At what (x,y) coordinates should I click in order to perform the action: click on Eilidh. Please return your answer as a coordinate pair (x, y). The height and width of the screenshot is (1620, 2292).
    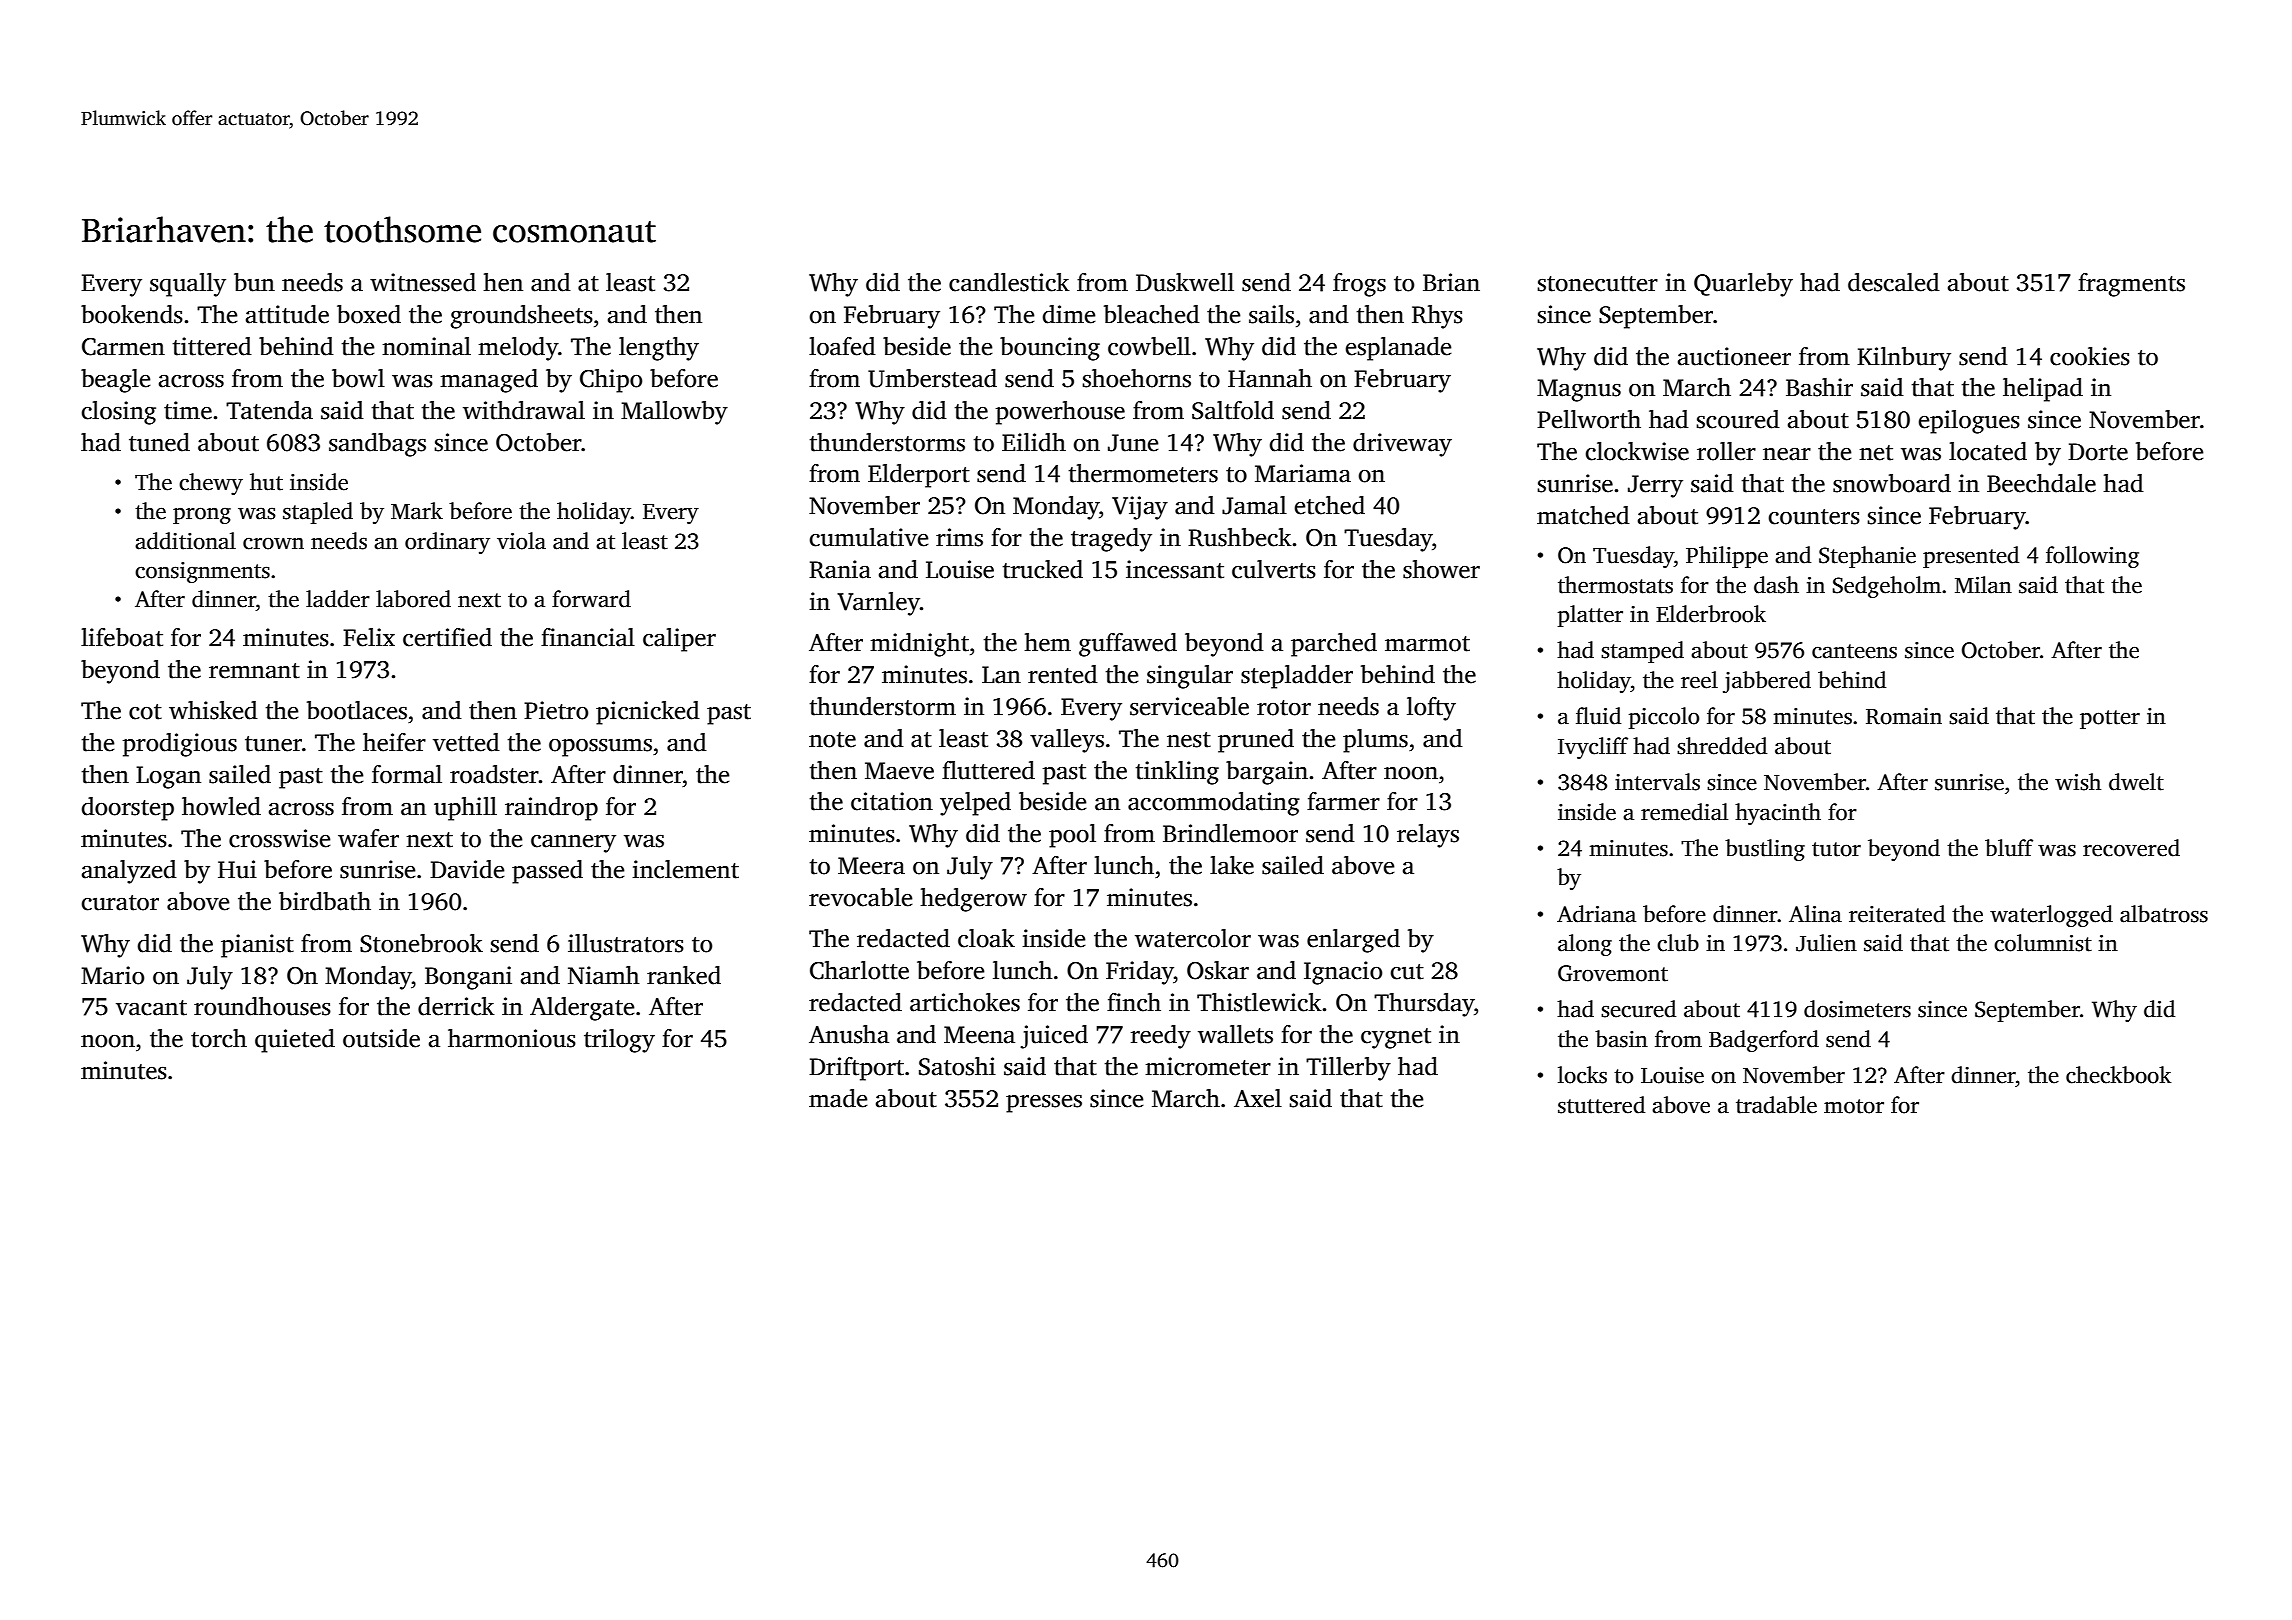
    Looking at the image, I should click on (1034, 442).
